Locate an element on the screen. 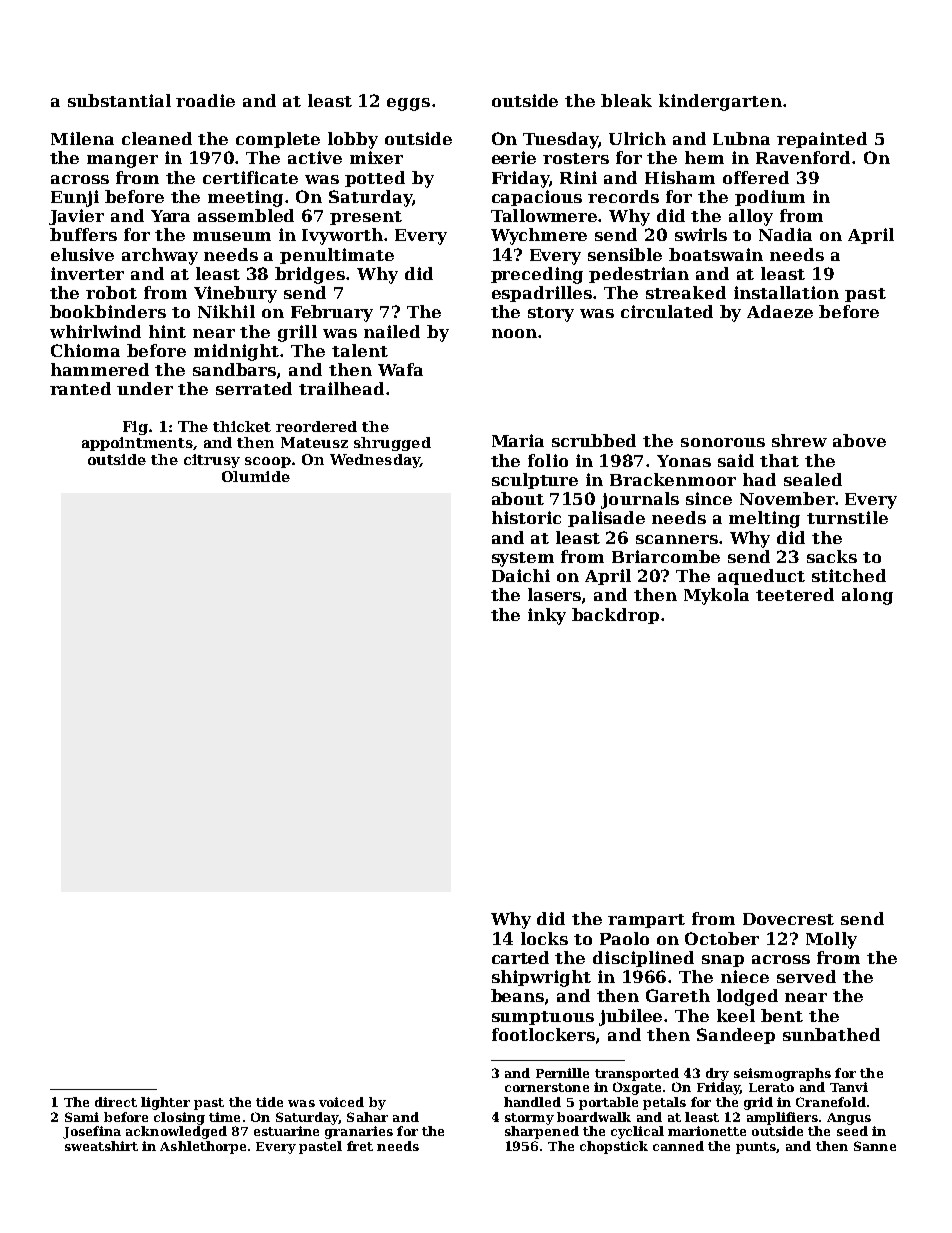 The image size is (952, 1233). installation is located at coordinates (786, 292).
